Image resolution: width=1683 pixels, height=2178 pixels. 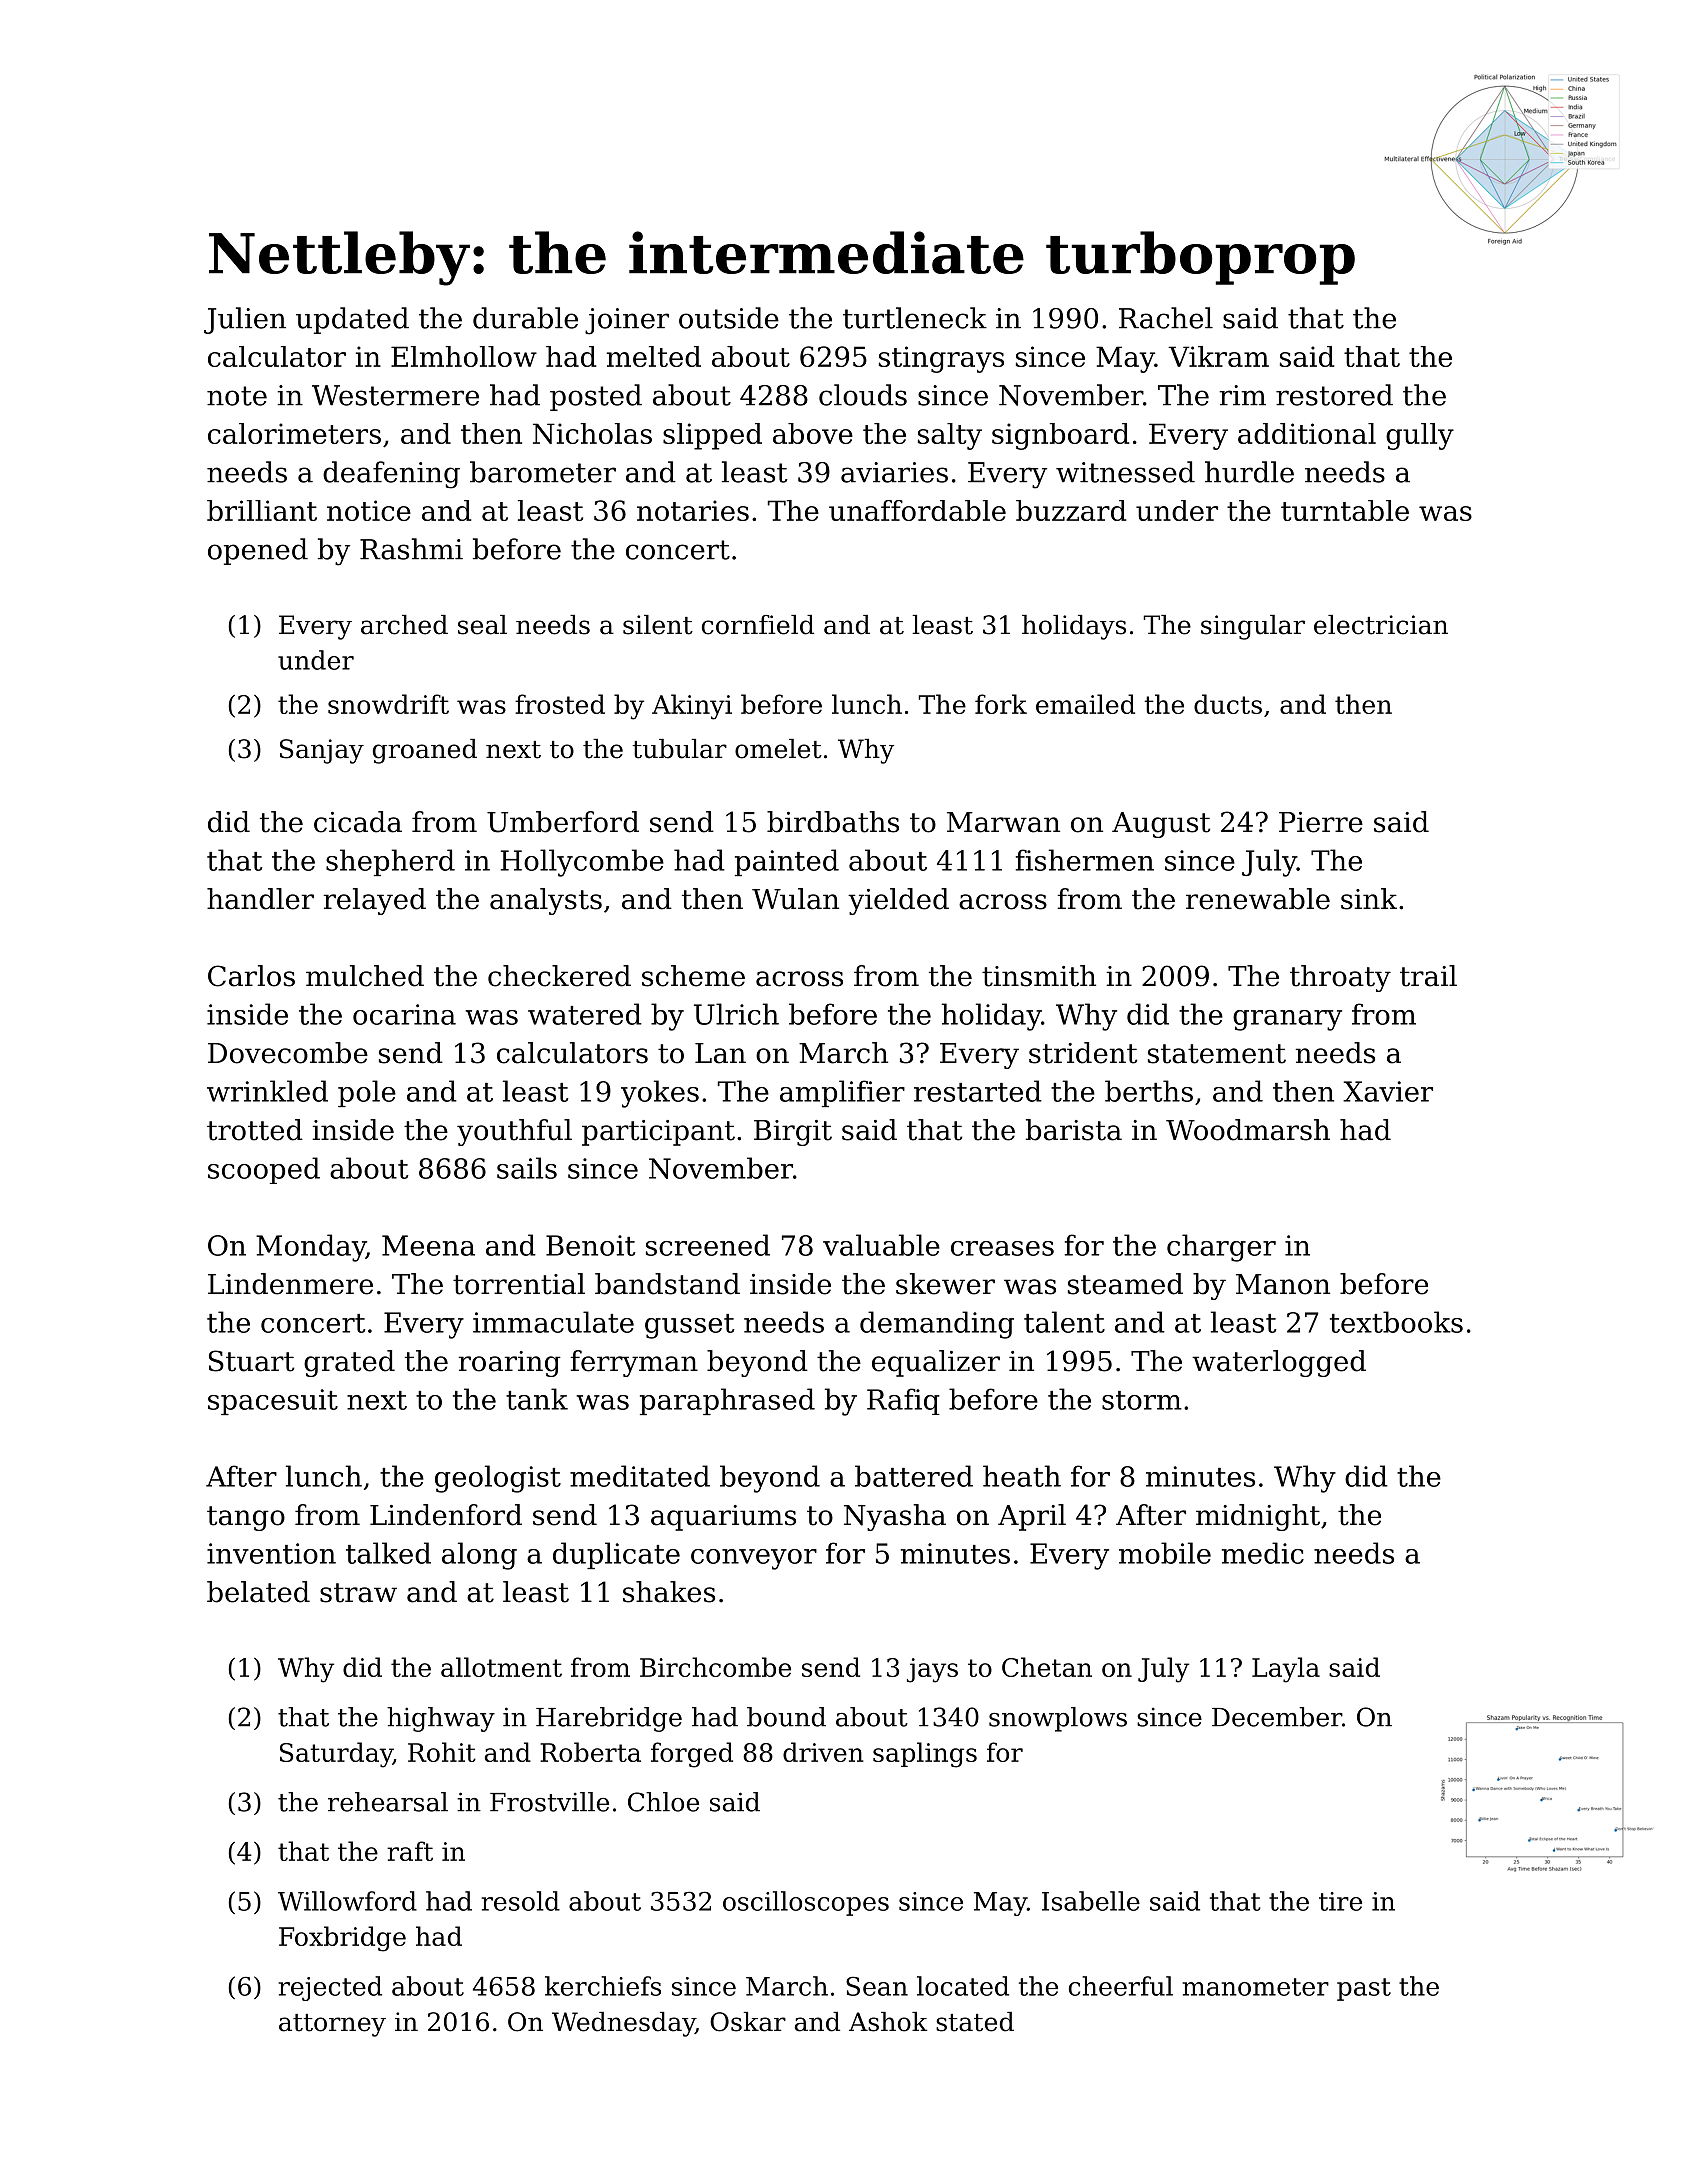 I want to click on participant, so click(x=658, y=1133).
